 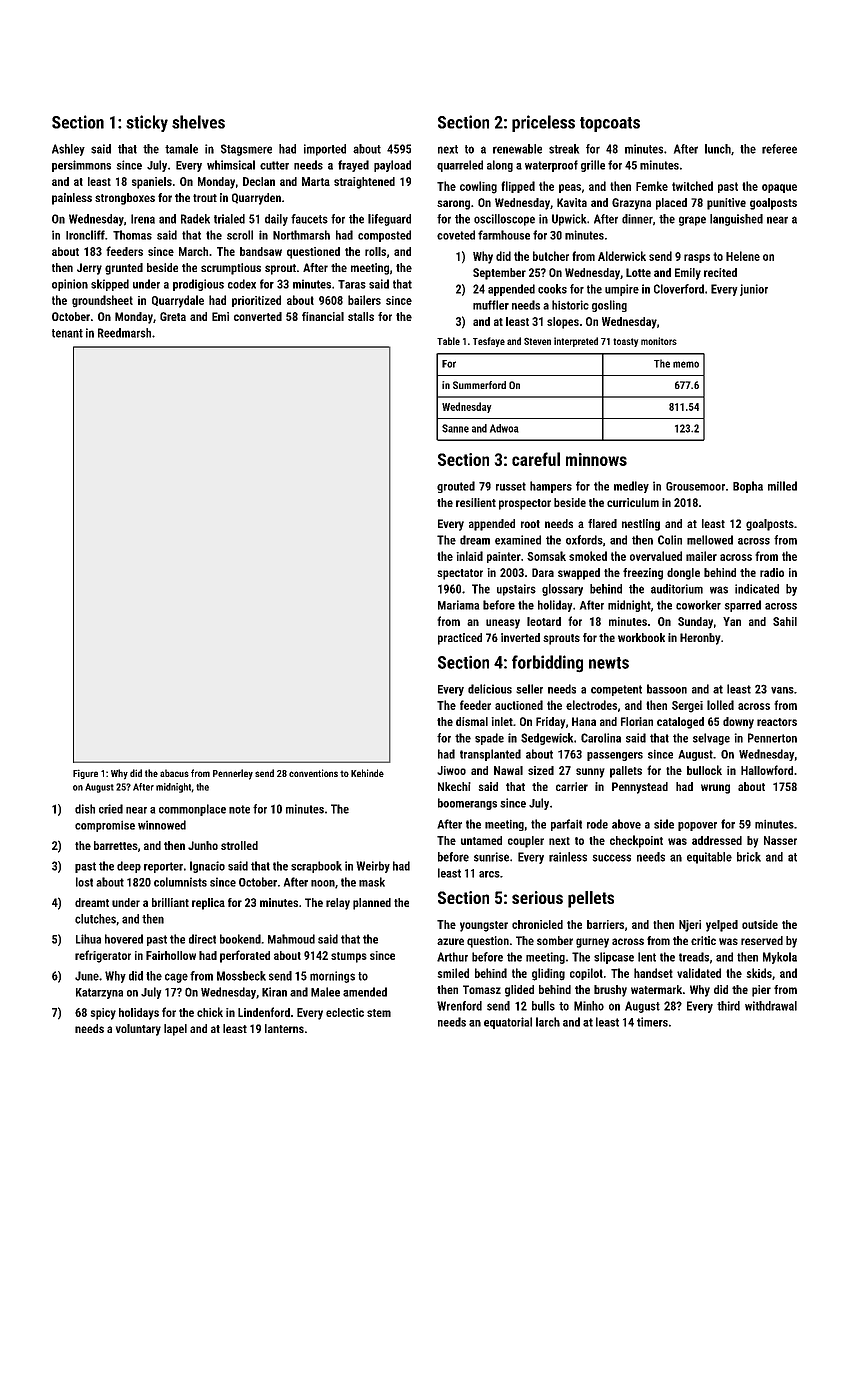 What do you see at coordinates (241, 976) in the document?
I see `Mossbeck` at bounding box center [241, 976].
